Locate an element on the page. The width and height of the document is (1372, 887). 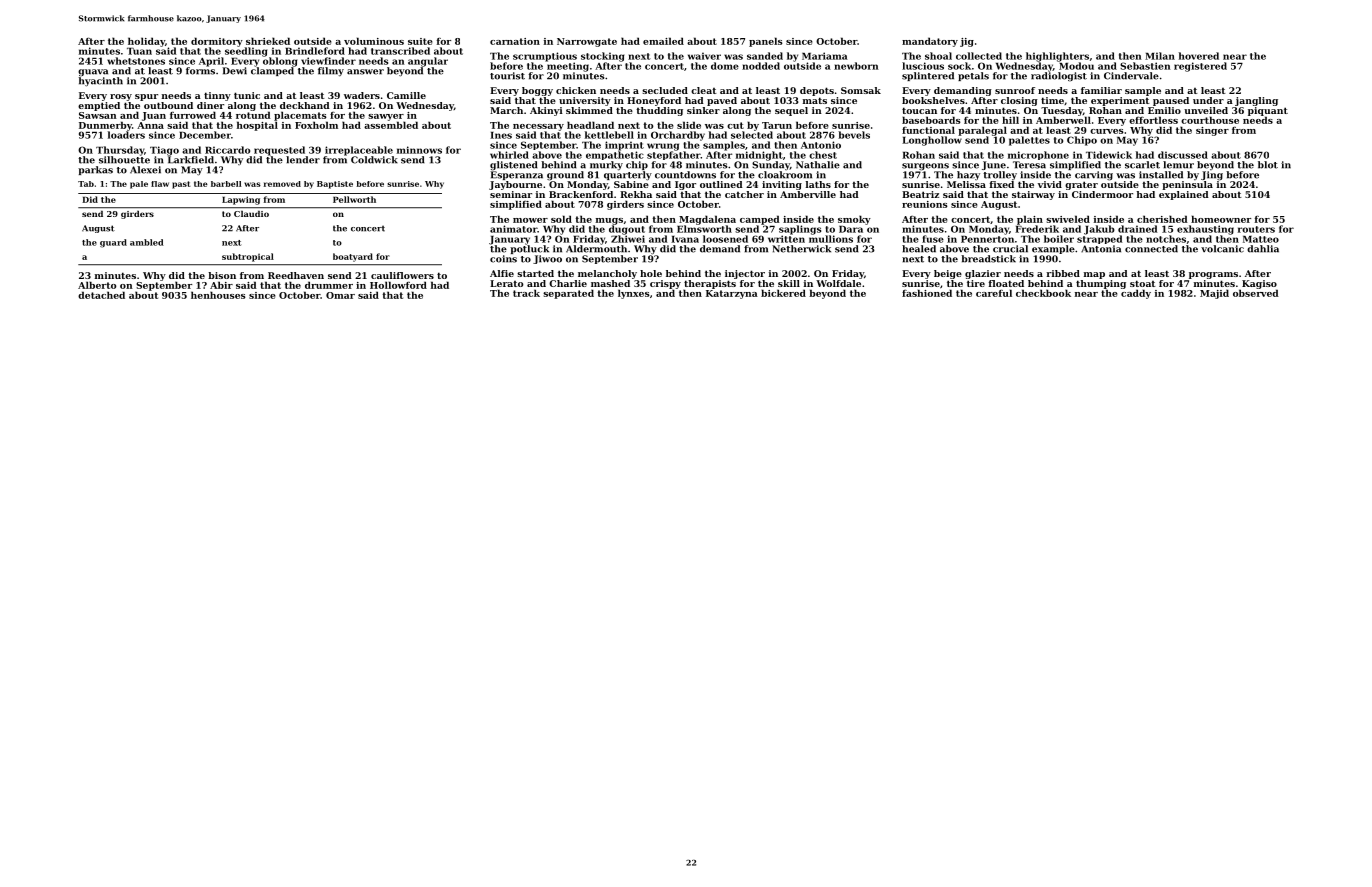
emailed is located at coordinates (663, 41).
